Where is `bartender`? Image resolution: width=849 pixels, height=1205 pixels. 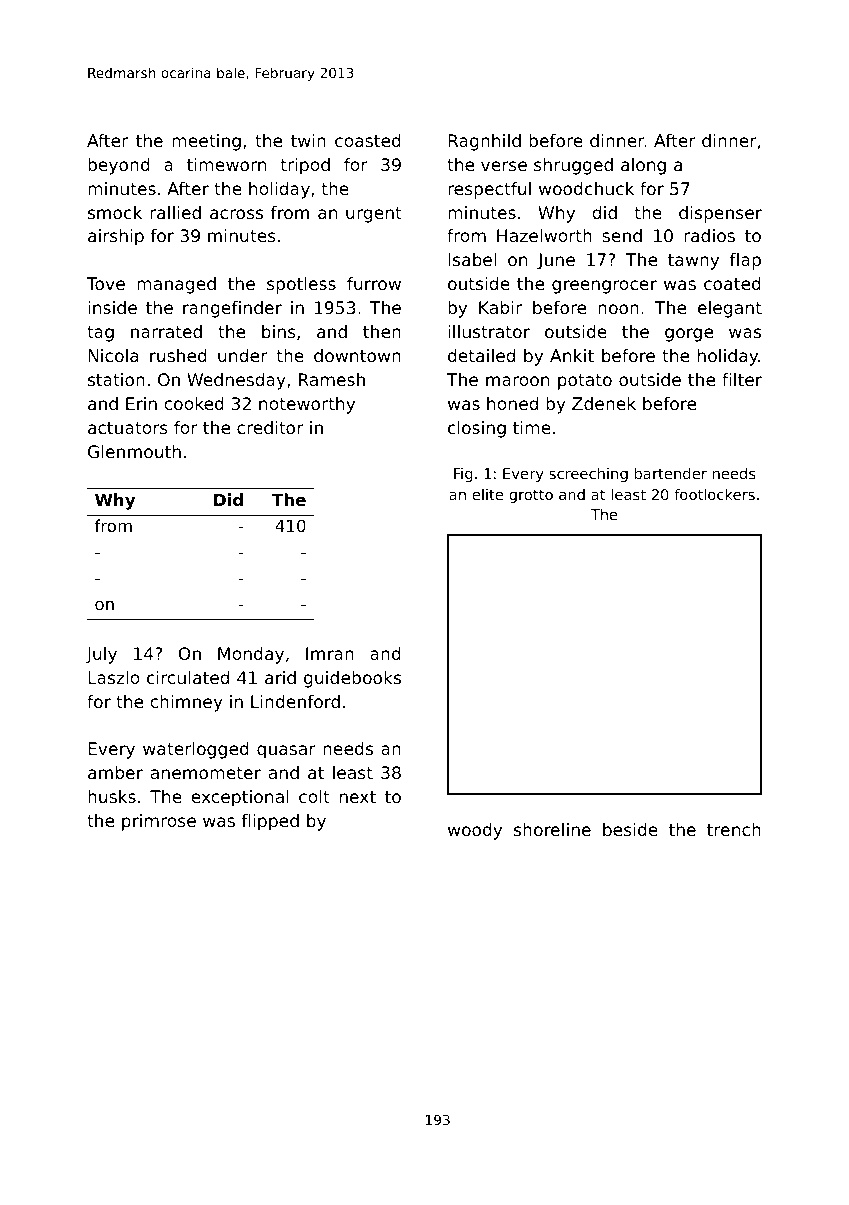 bartender is located at coordinates (671, 473).
